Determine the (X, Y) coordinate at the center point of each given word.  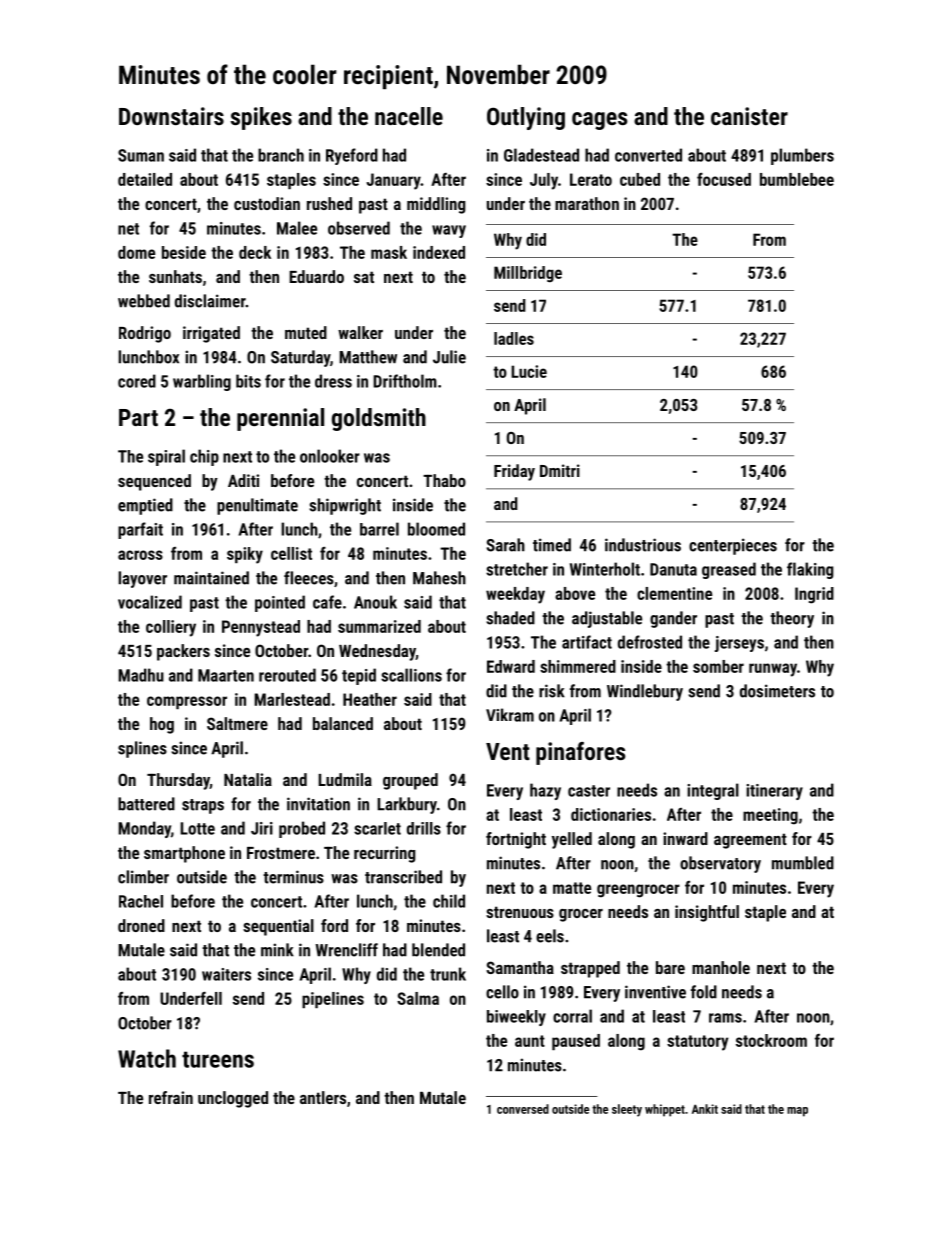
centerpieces (733, 546)
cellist (291, 553)
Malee (297, 228)
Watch (147, 1058)
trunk (448, 974)
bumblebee (797, 179)
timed (552, 545)
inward (685, 838)
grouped (410, 781)
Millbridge (528, 274)
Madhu (141, 675)
